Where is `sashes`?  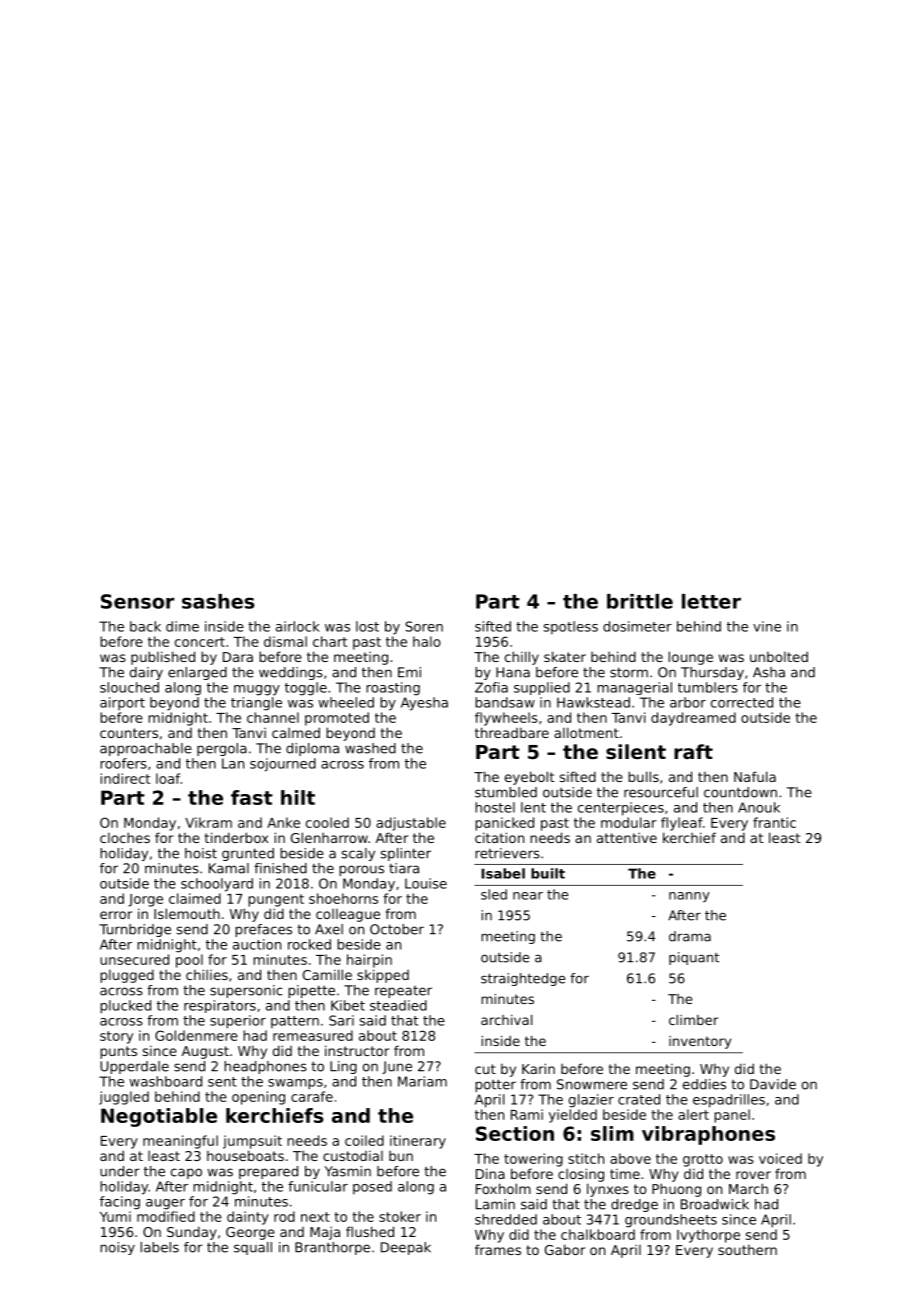
sashes is located at coordinates (218, 601).
